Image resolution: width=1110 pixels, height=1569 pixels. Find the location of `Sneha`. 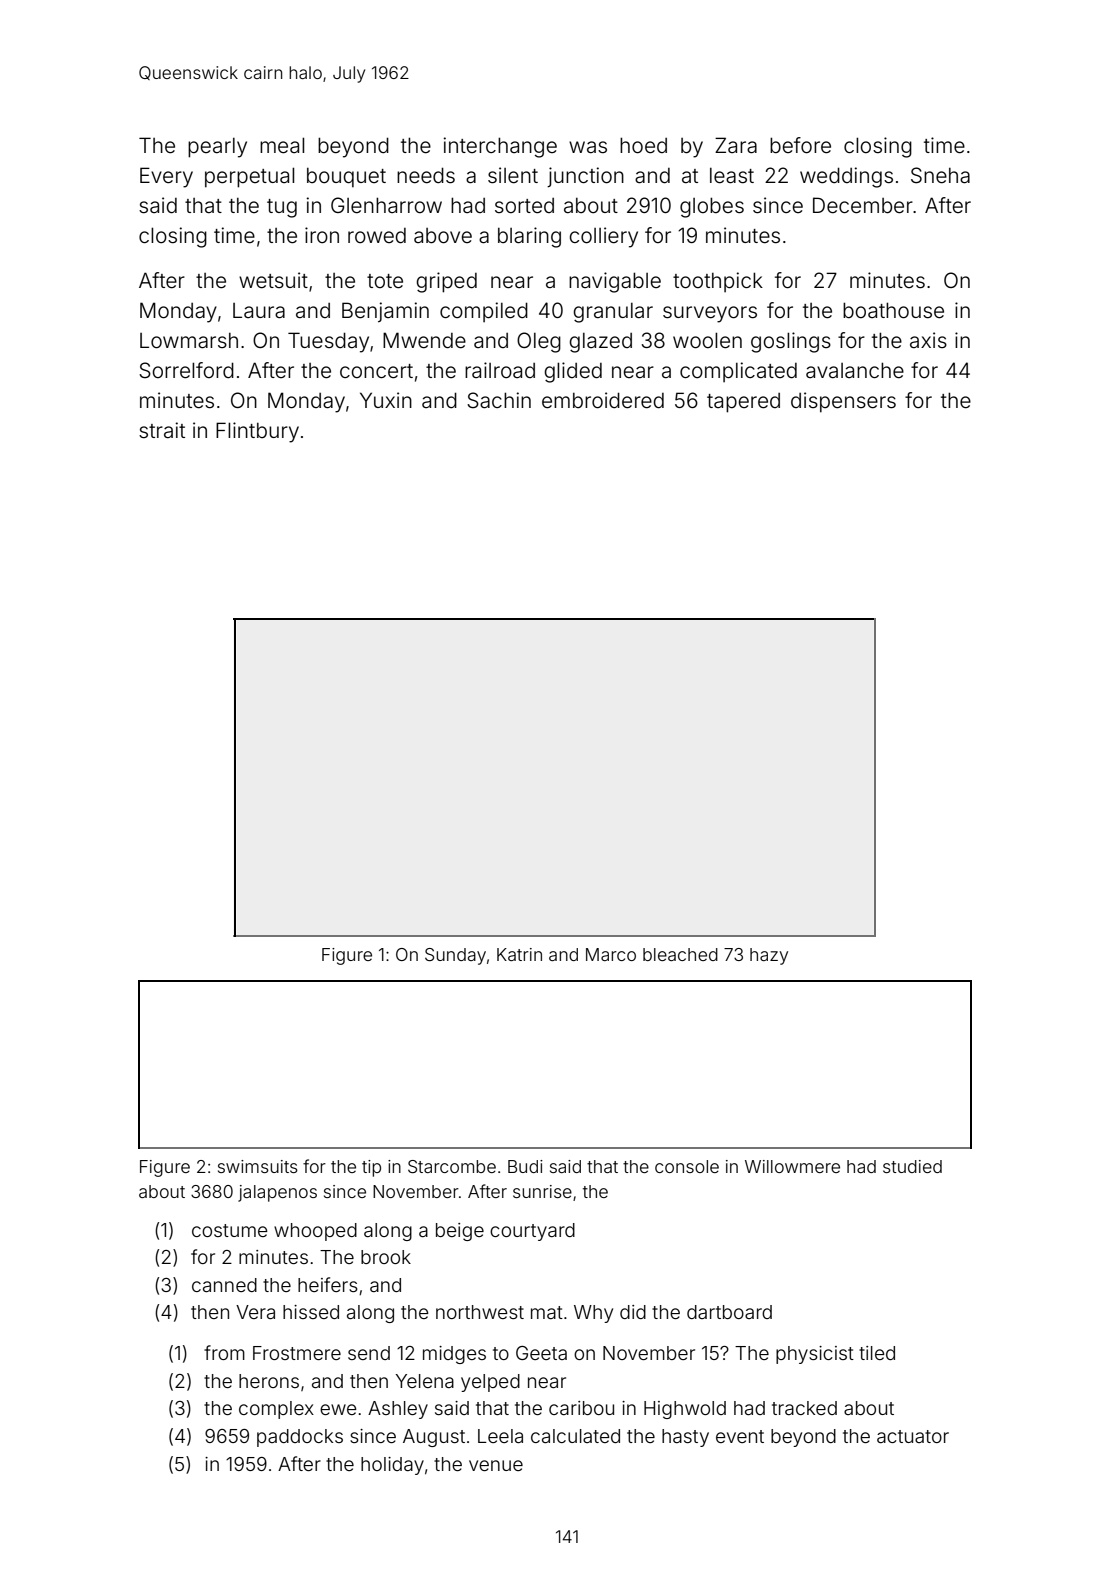

Sneha is located at coordinates (940, 175).
